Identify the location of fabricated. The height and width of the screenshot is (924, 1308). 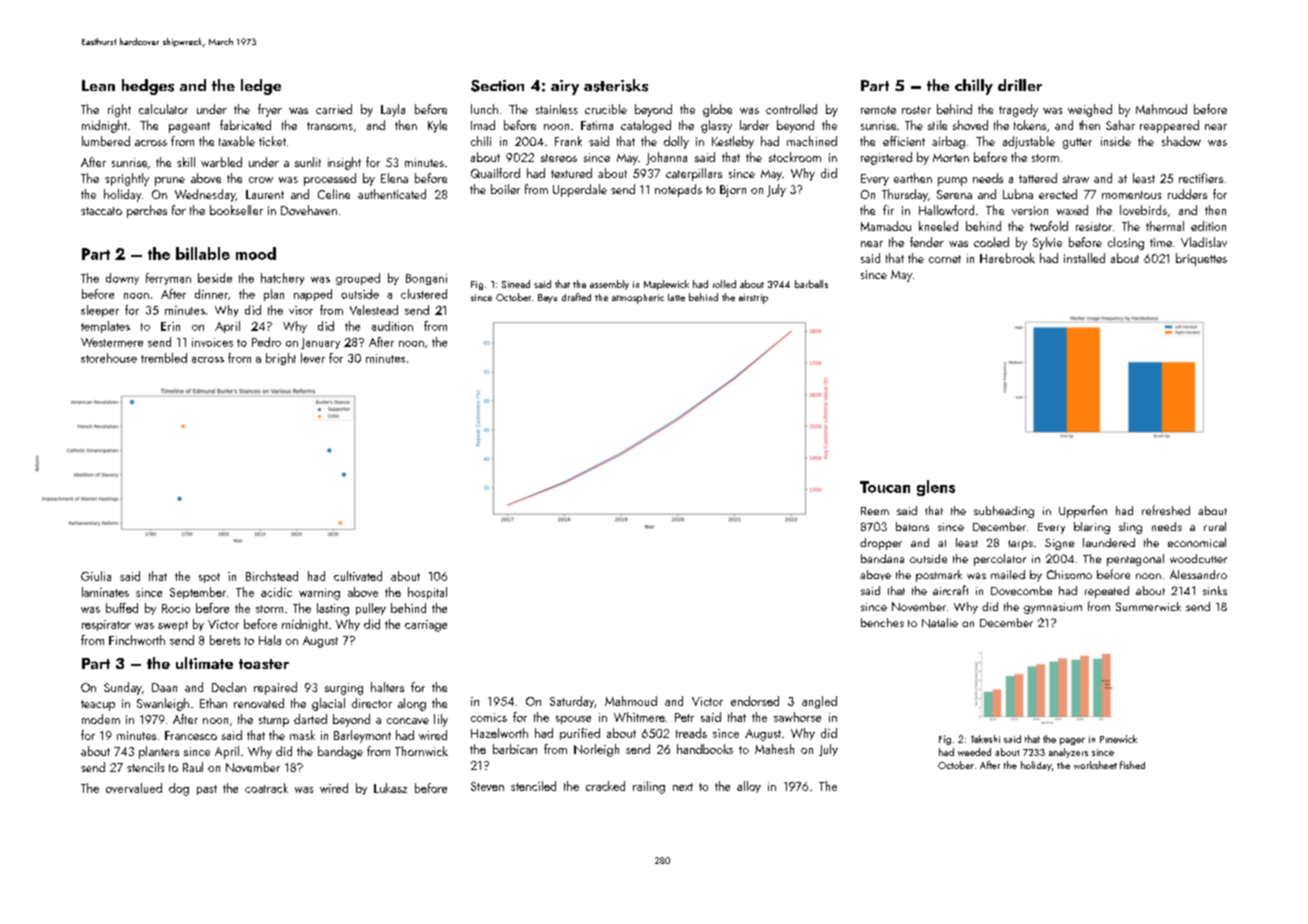
(245, 125).
